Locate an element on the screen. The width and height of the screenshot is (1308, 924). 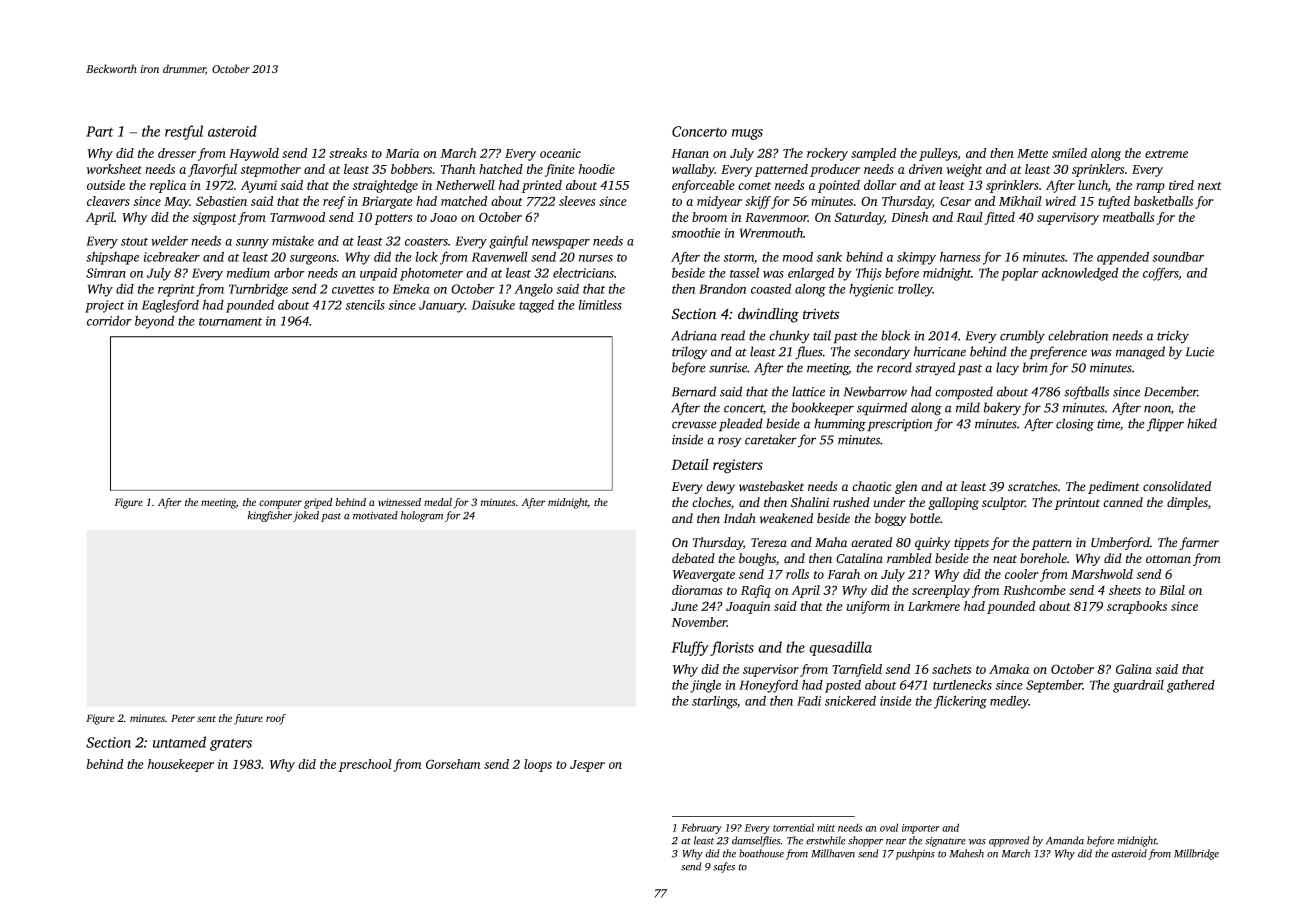
Hanan is located at coordinates (690, 153).
